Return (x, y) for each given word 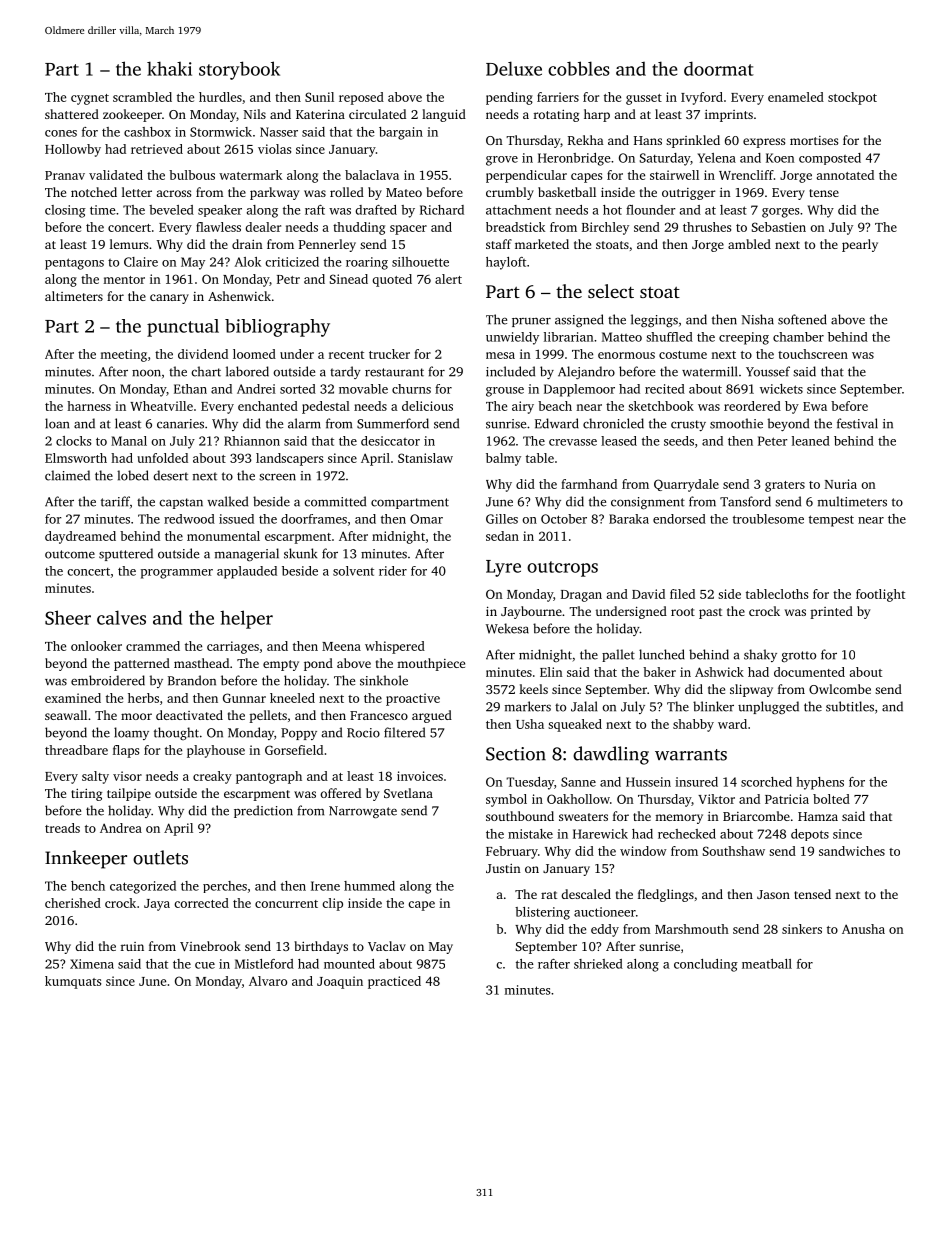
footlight (880, 595)
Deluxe (514, 68)
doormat (719, 68)
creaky (212, 777)
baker (659, 672)
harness (89, 406)
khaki (169, 68)
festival (857, 423)
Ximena (92, 964)
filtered (404, 732)
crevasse (573, 442)
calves (121, 617)
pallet (618, 655)
